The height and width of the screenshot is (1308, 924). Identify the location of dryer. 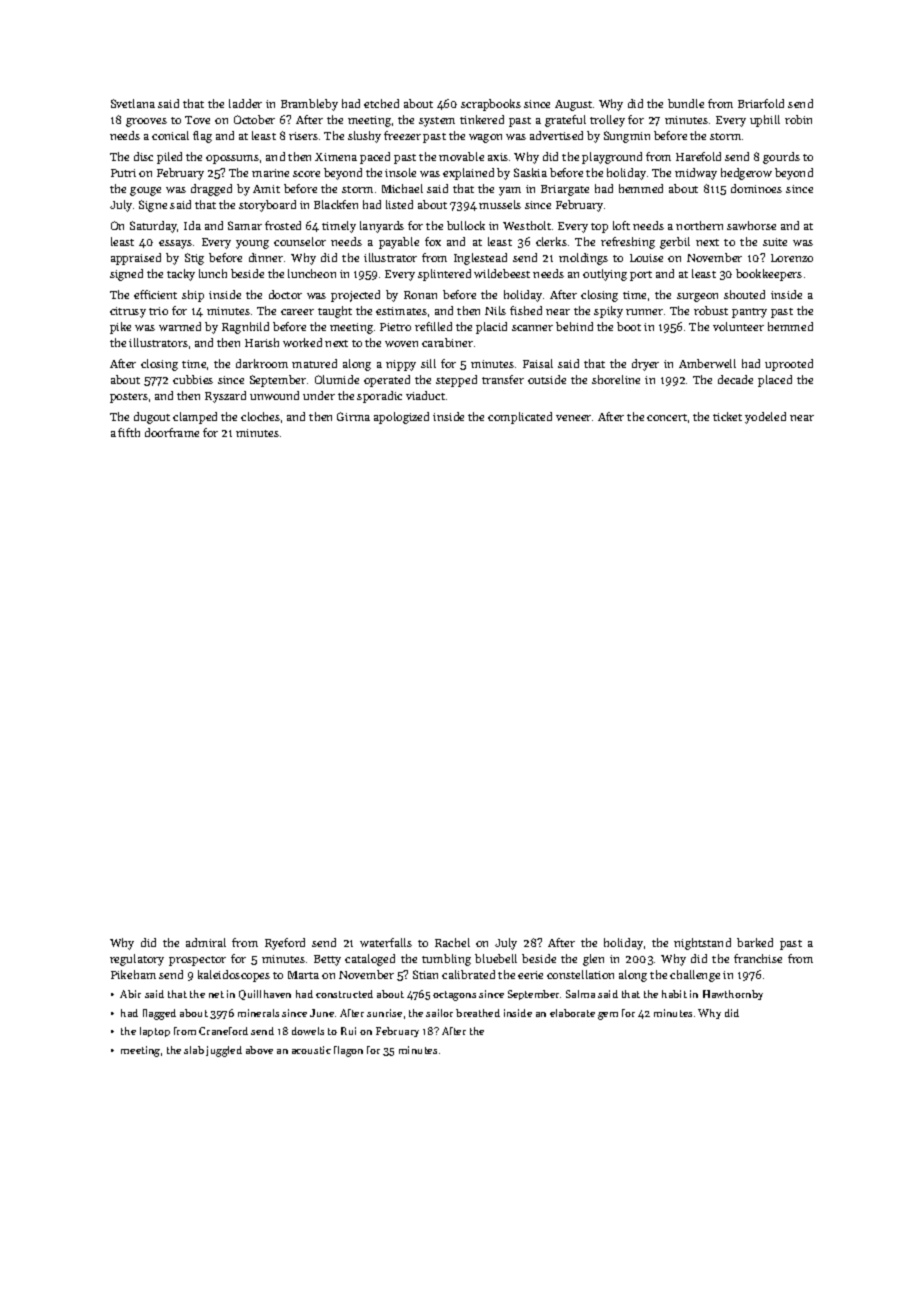
(645, 365).
